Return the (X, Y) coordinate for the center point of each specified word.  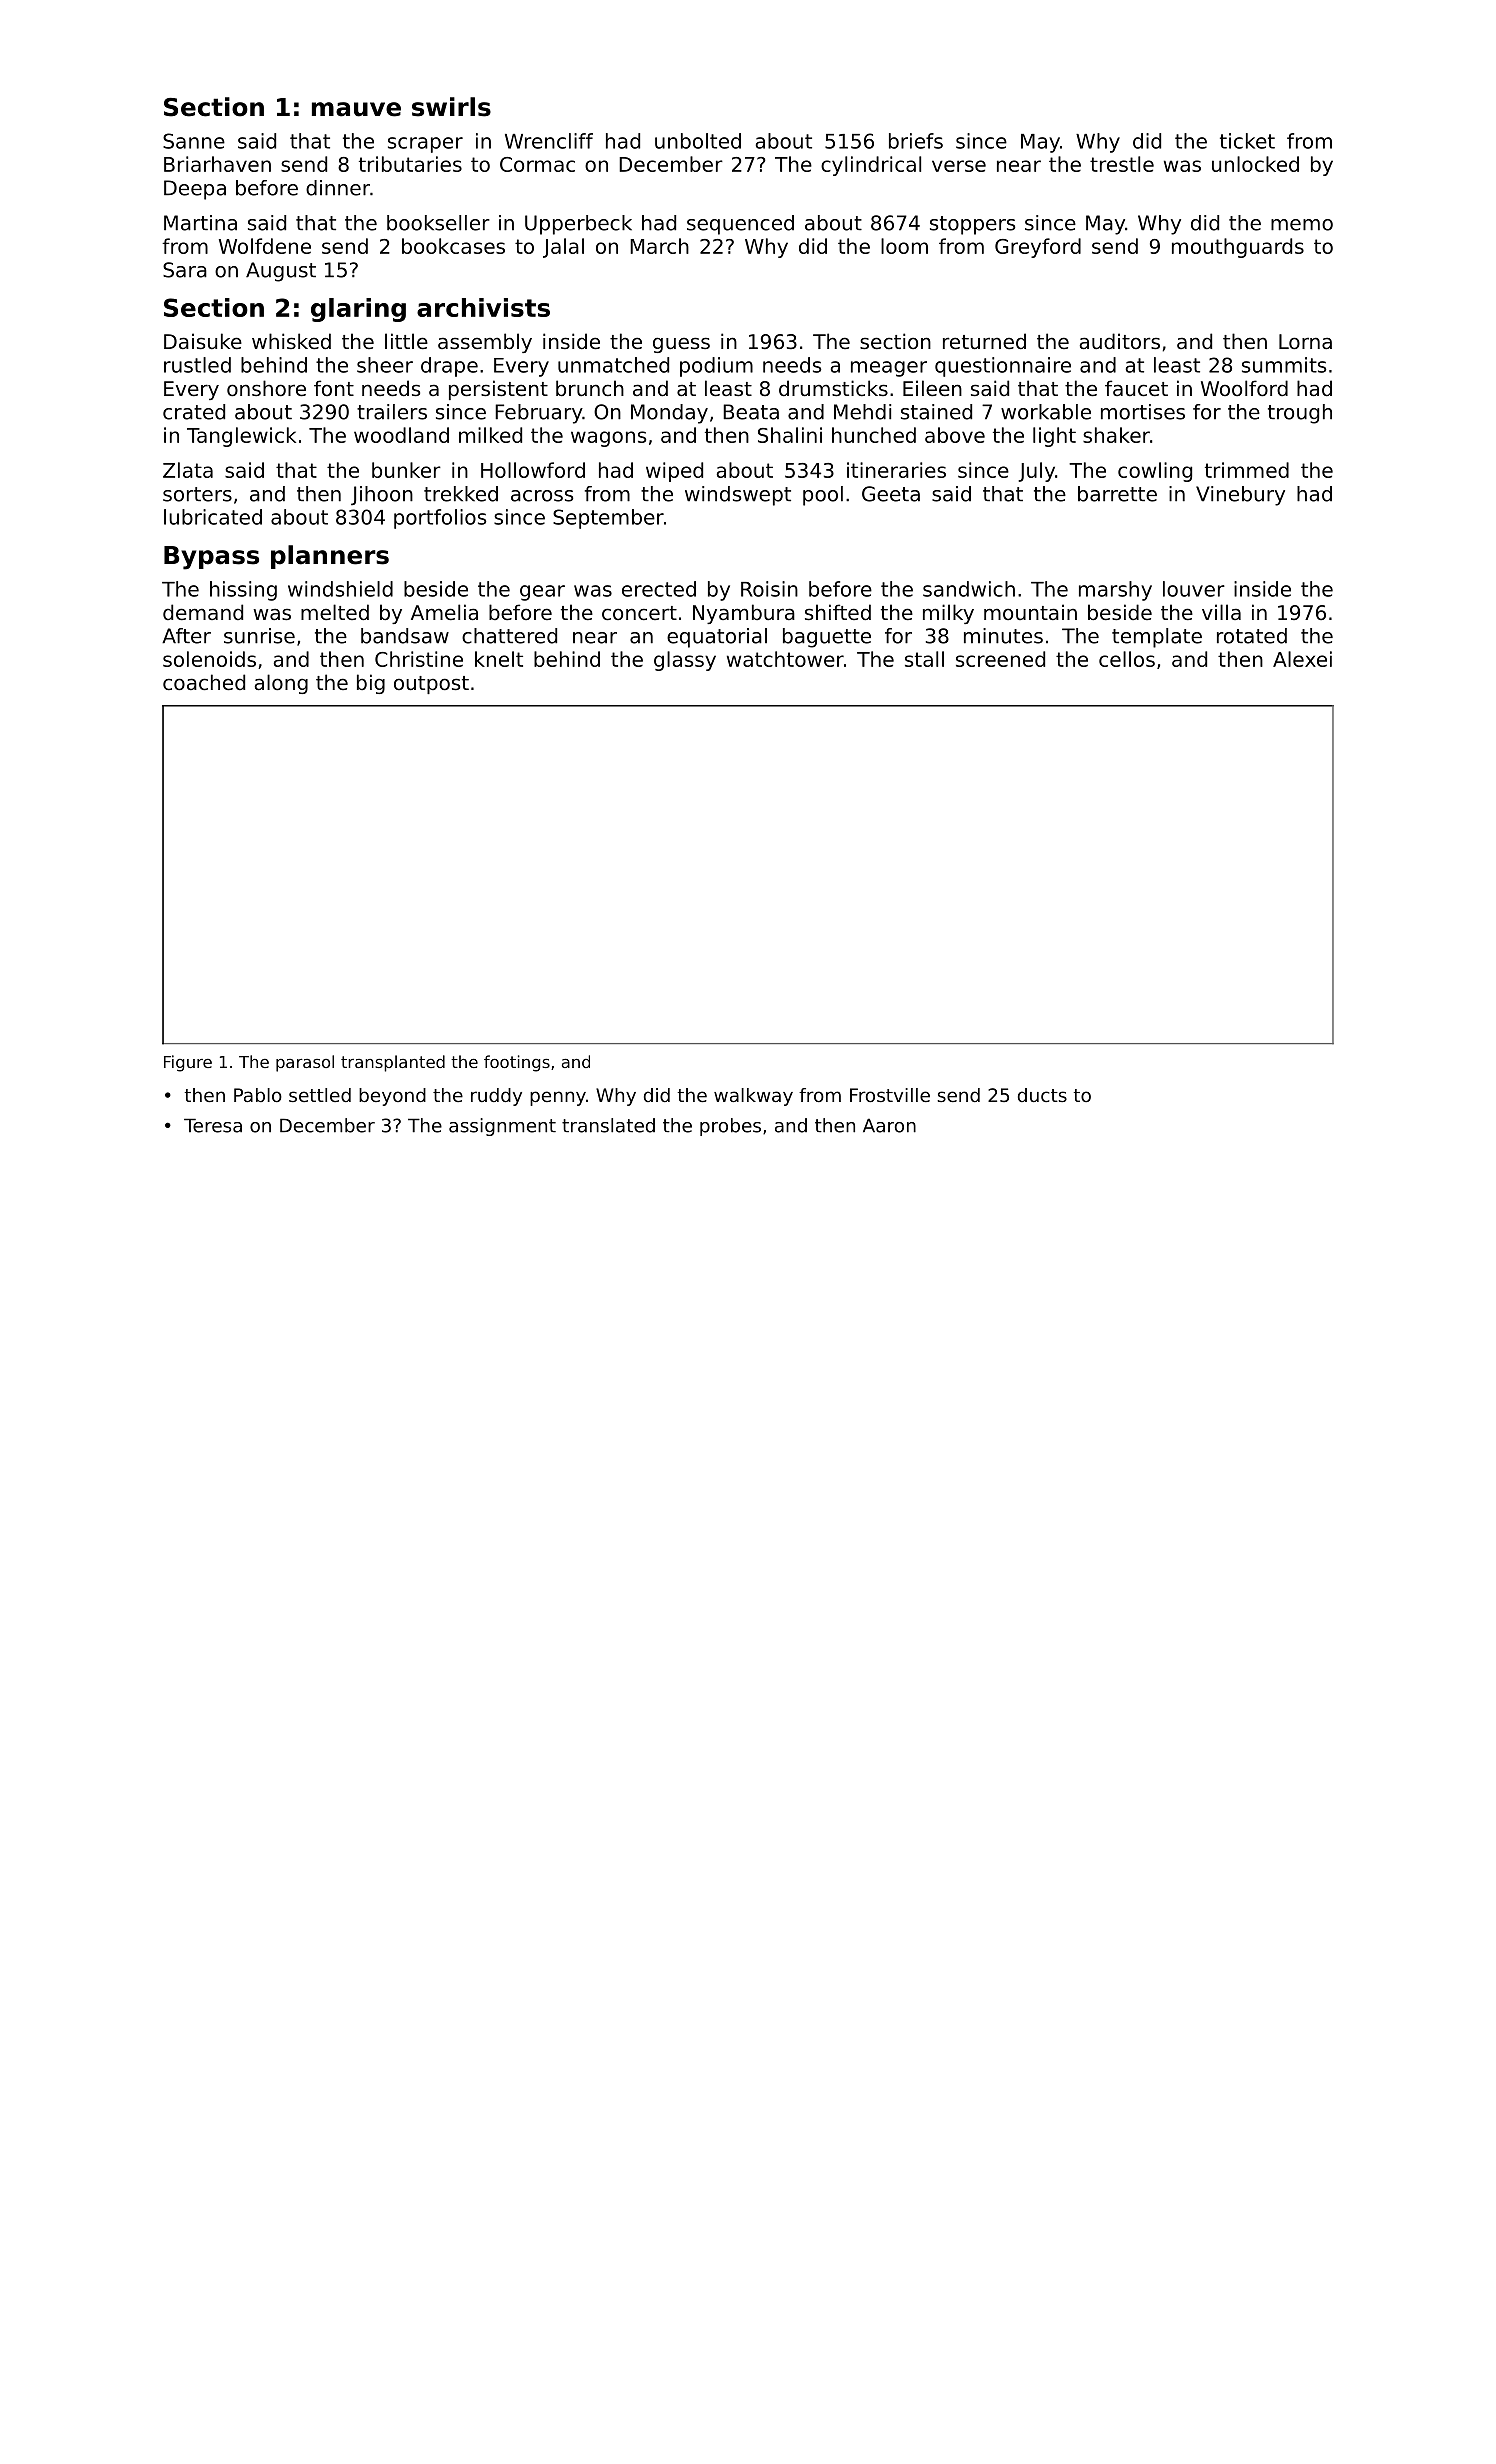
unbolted (698, 141)
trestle (1122, 164)
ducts (1042, 1095)
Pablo (258, 1095)
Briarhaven (217, 164)
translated (608, 1125)
